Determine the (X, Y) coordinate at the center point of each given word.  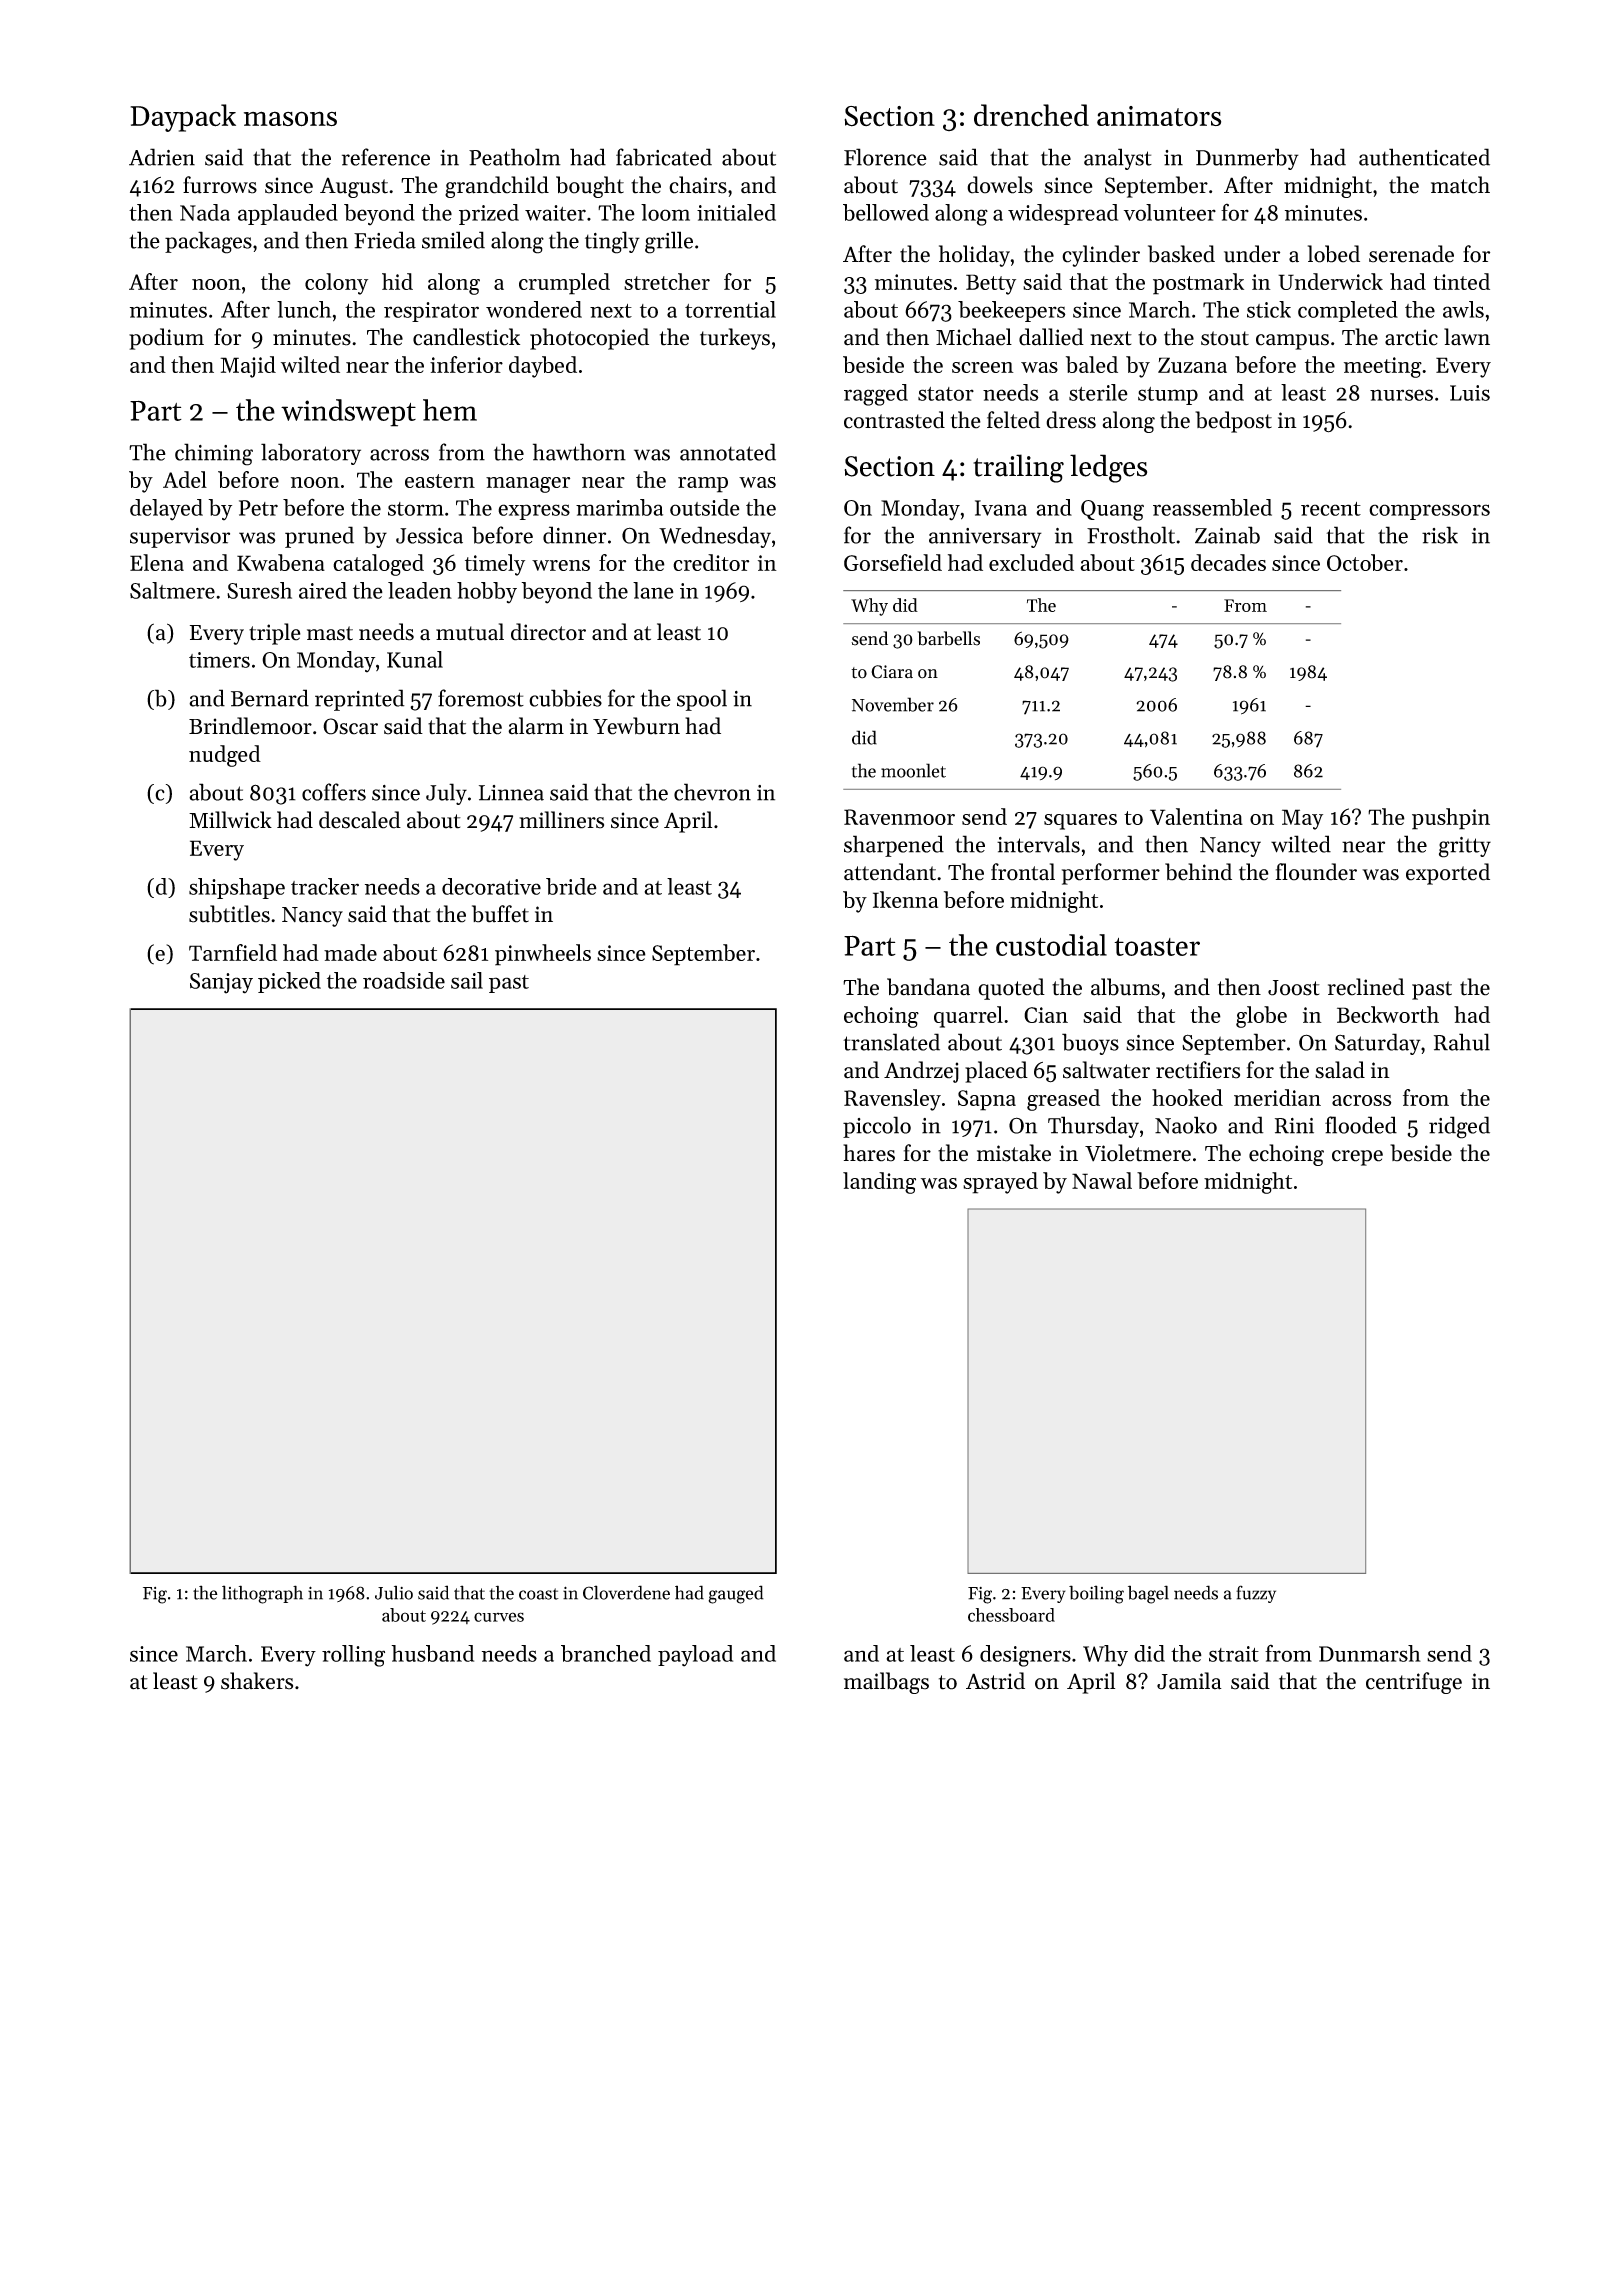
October (1365, 562)
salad (1340, 1070)
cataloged (378, 565)
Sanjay (221, 983)
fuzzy (1256, 1594)
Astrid (995, 1681)
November (893, 704)
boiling (1096, 1594)
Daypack (183, 118)
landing (879, 1183)
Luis (1470, 393)
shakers (257, 1681)
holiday (974, 256)
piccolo (877, 1127)
